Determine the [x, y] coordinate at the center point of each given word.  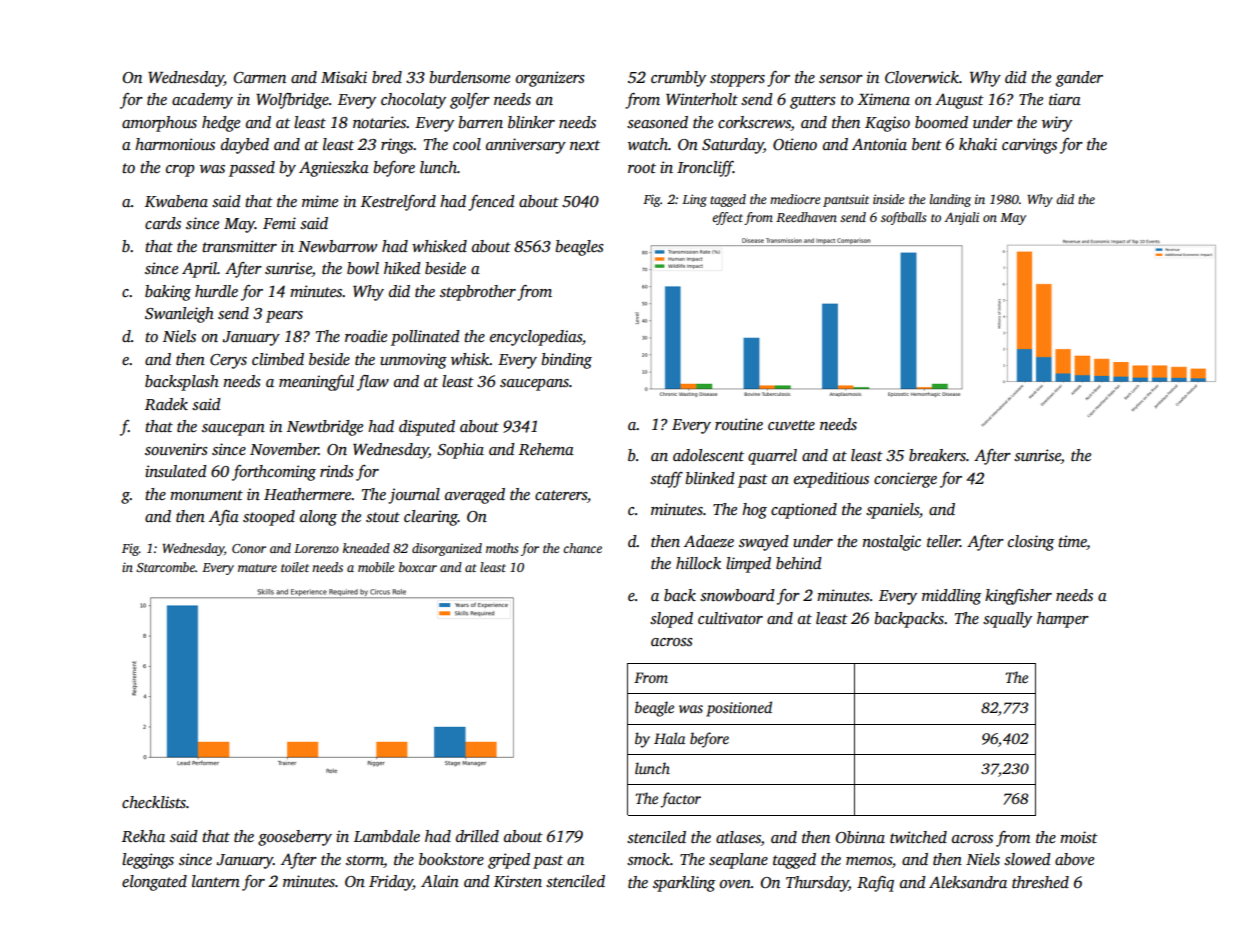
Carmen [259, 78]
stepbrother [478, 293]
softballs [903, 218]
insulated [176, 471]
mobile [376, 567]
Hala [669, 738]
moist [1079, 837]
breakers [937, 455]
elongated [154, 883]
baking [168, 293]
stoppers [737, 80]
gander [1079, 79]
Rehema [546, 449]
